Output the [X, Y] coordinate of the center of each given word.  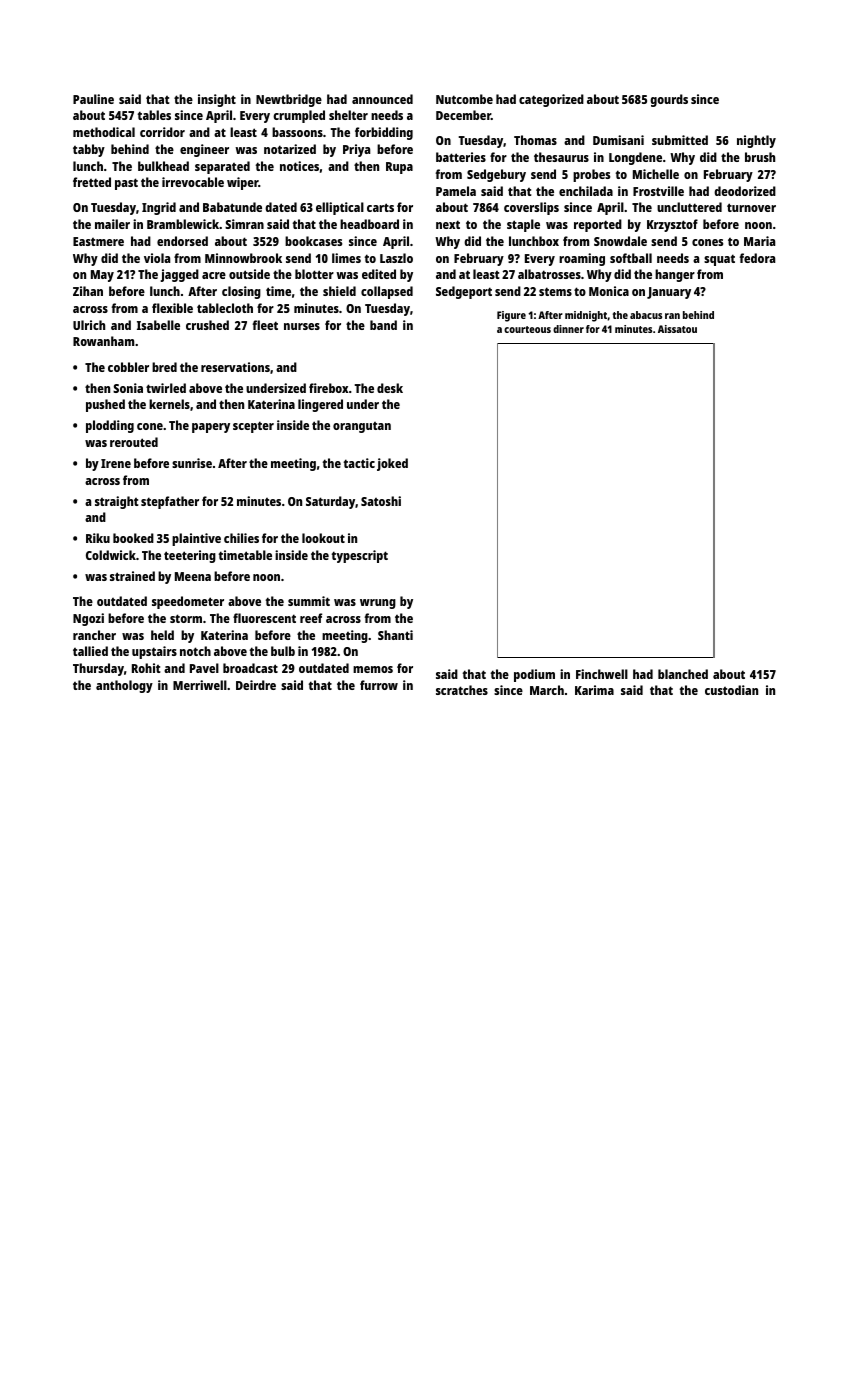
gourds [669, 100]
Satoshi [381, 501]
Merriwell [200, 685]
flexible [172, 308]
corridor [162, 132]
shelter [348, 115]
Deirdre [256, 685]
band [383, 325]
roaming [582, 259]
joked [392, 464]
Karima [594, 690]
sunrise [192, 463]
